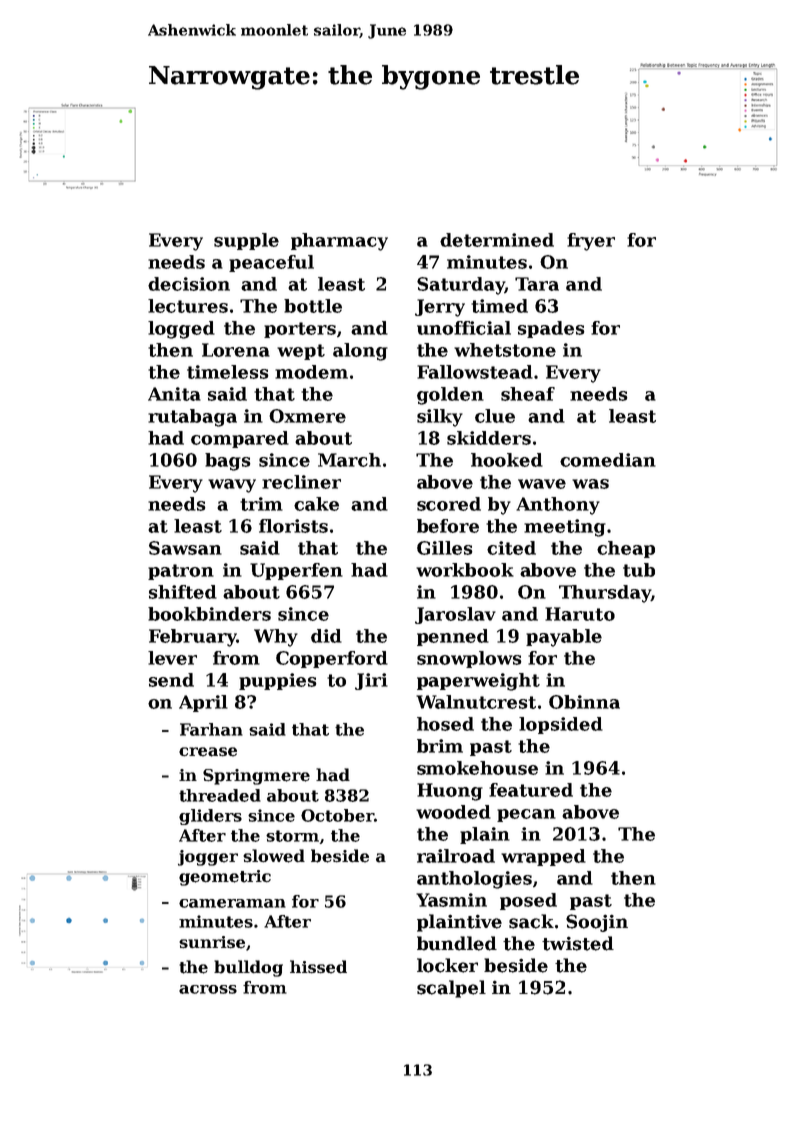 Image resolution: width=804 pixels, height=1141 pixels. Describe the element at coordinates (465, 570) in the page. I see `workbook` at that location.
